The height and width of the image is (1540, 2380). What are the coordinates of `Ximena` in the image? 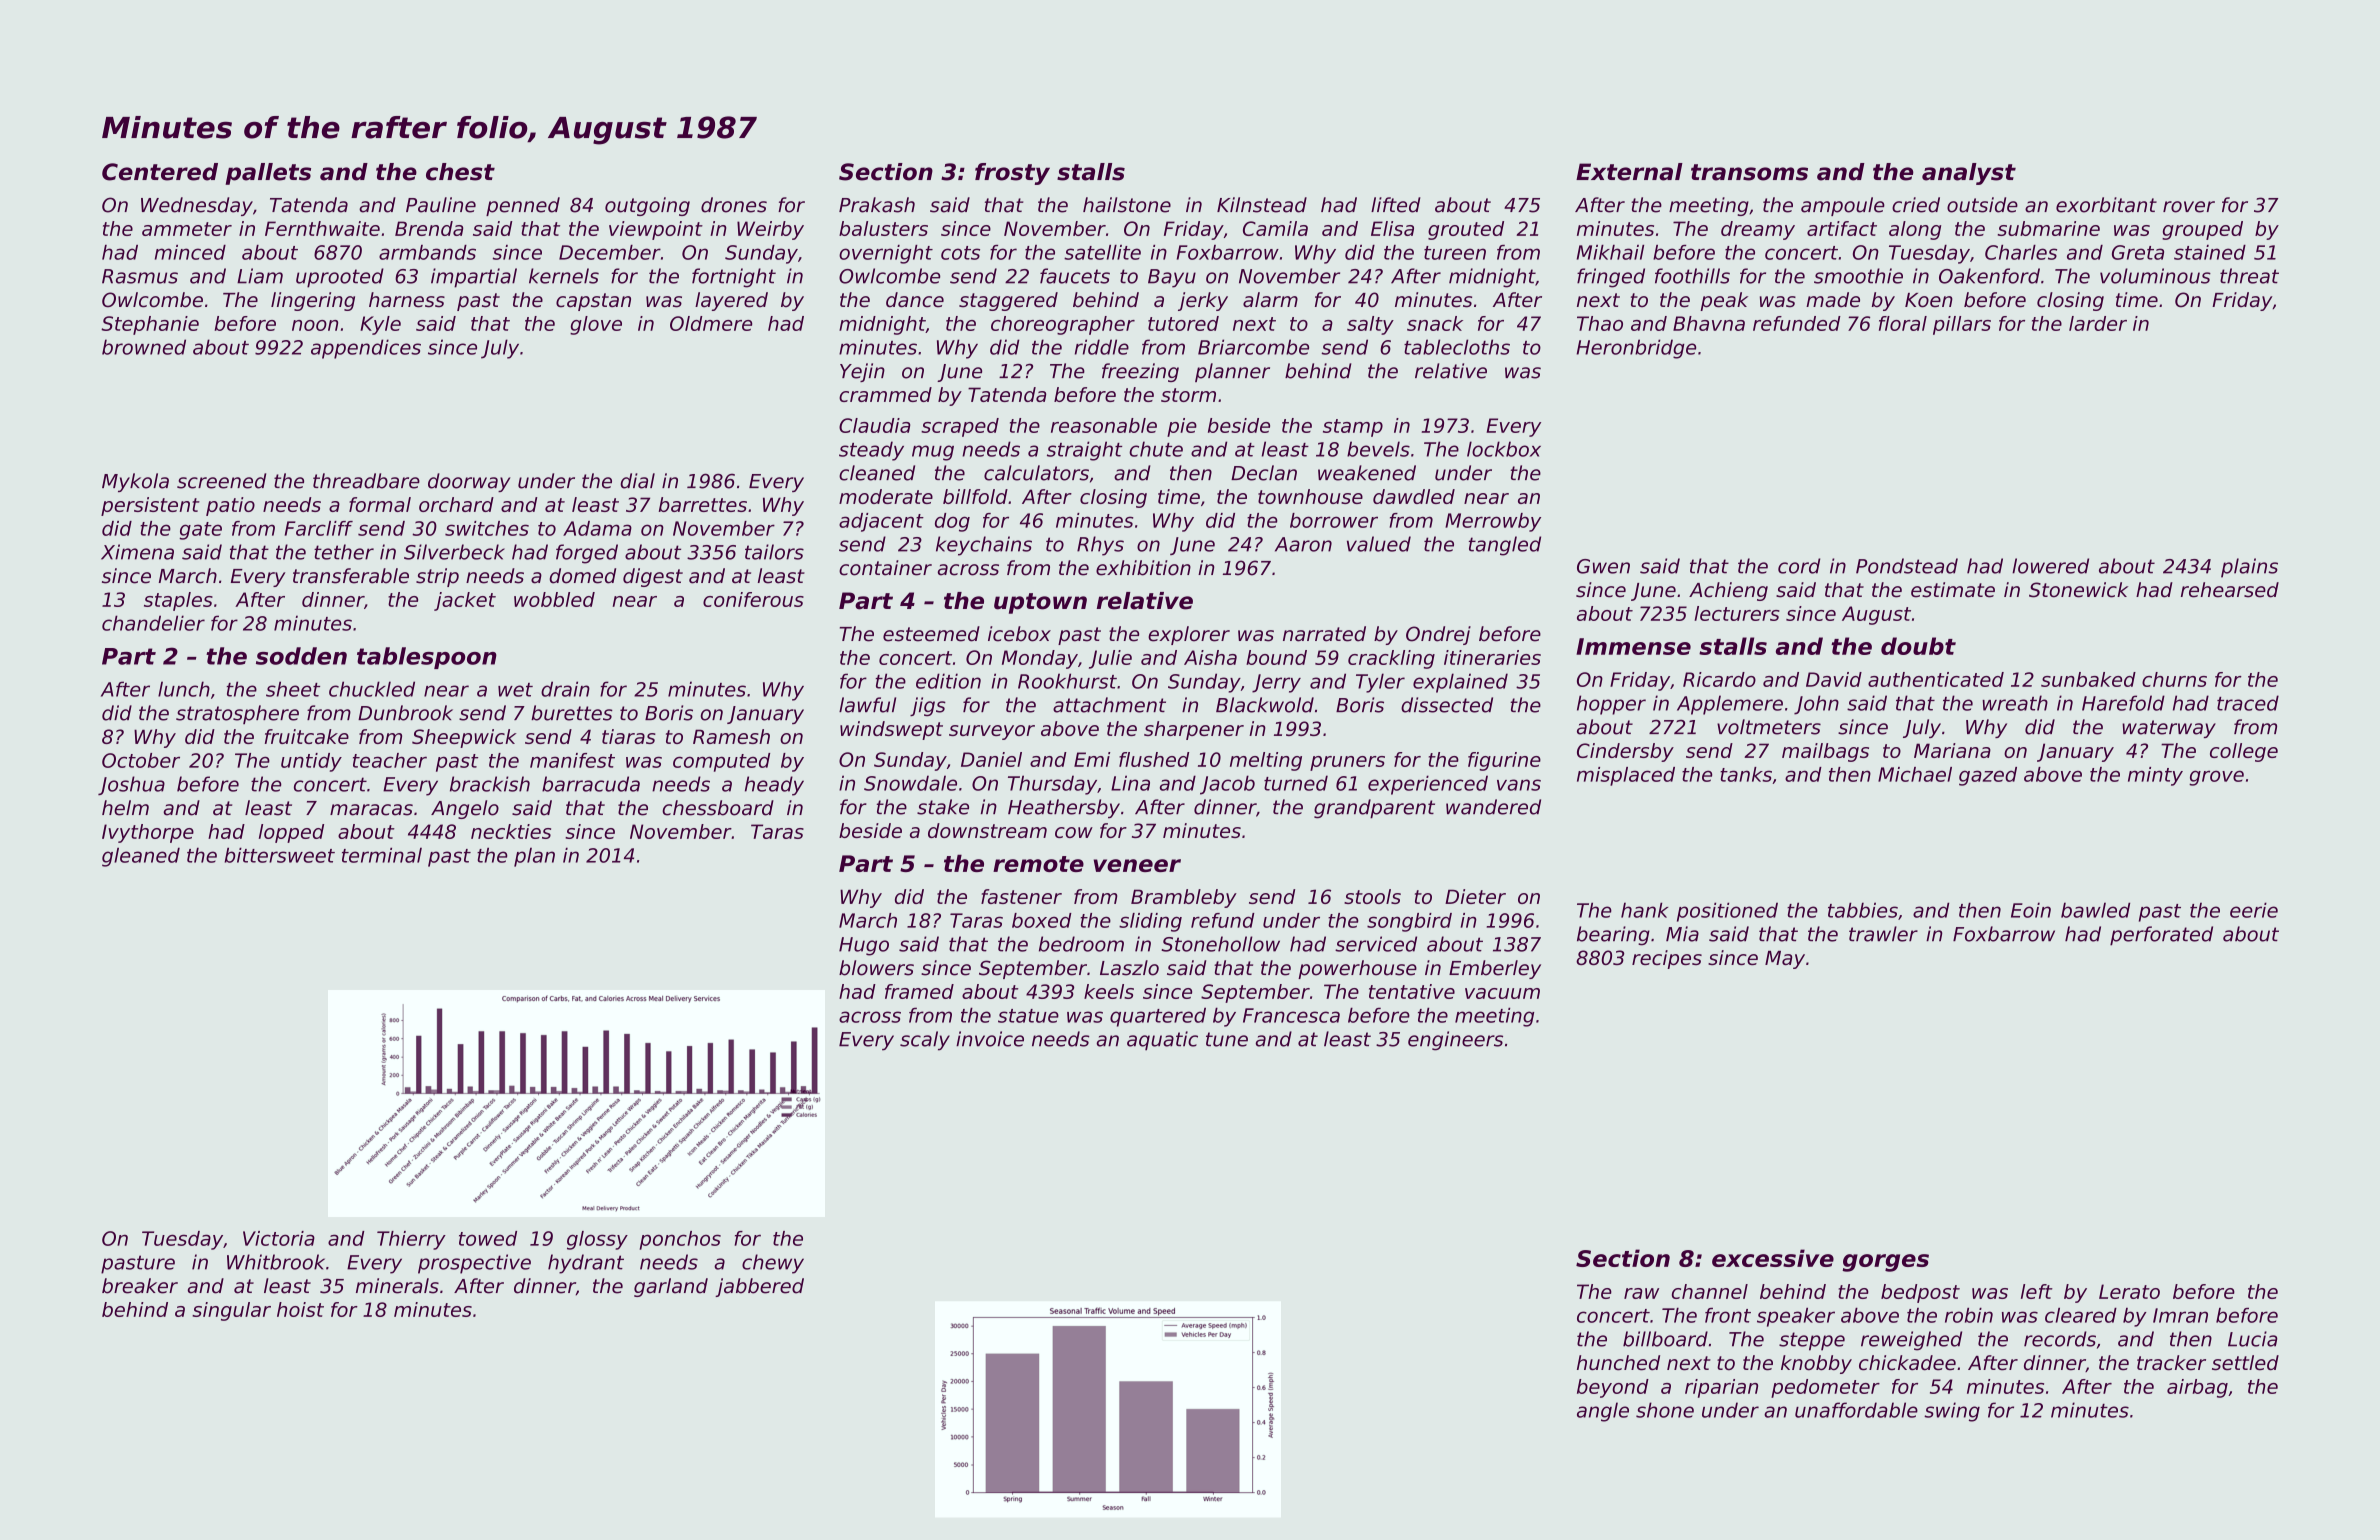 It's located at (137, 552).
